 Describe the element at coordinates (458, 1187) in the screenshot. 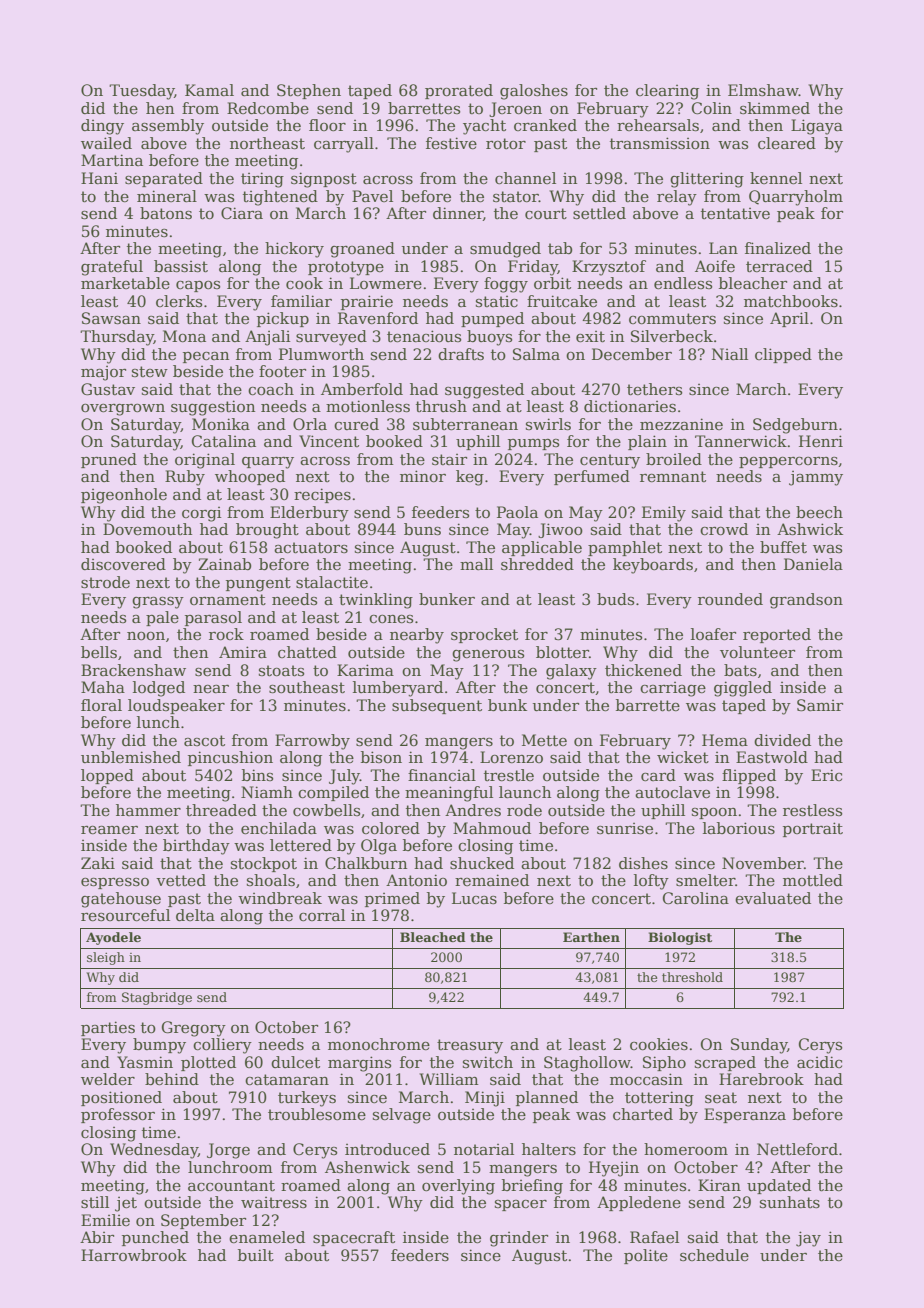

I see `overlying` at that location.
